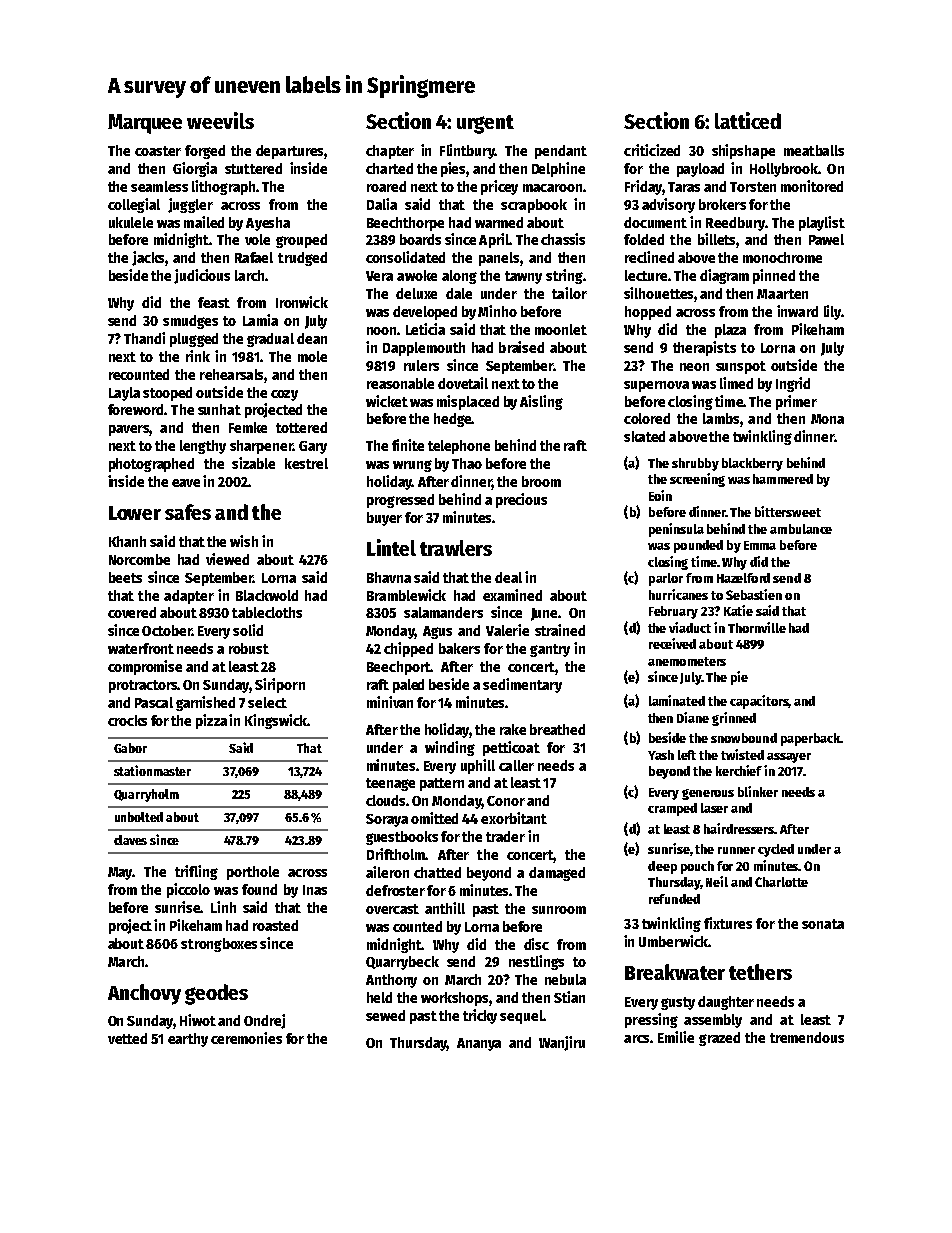 The height and width of the document is (1233, 952). What do you see at coordinates (485, 124) in the document?
I see `urgent` at bounding box center [485, 124].
